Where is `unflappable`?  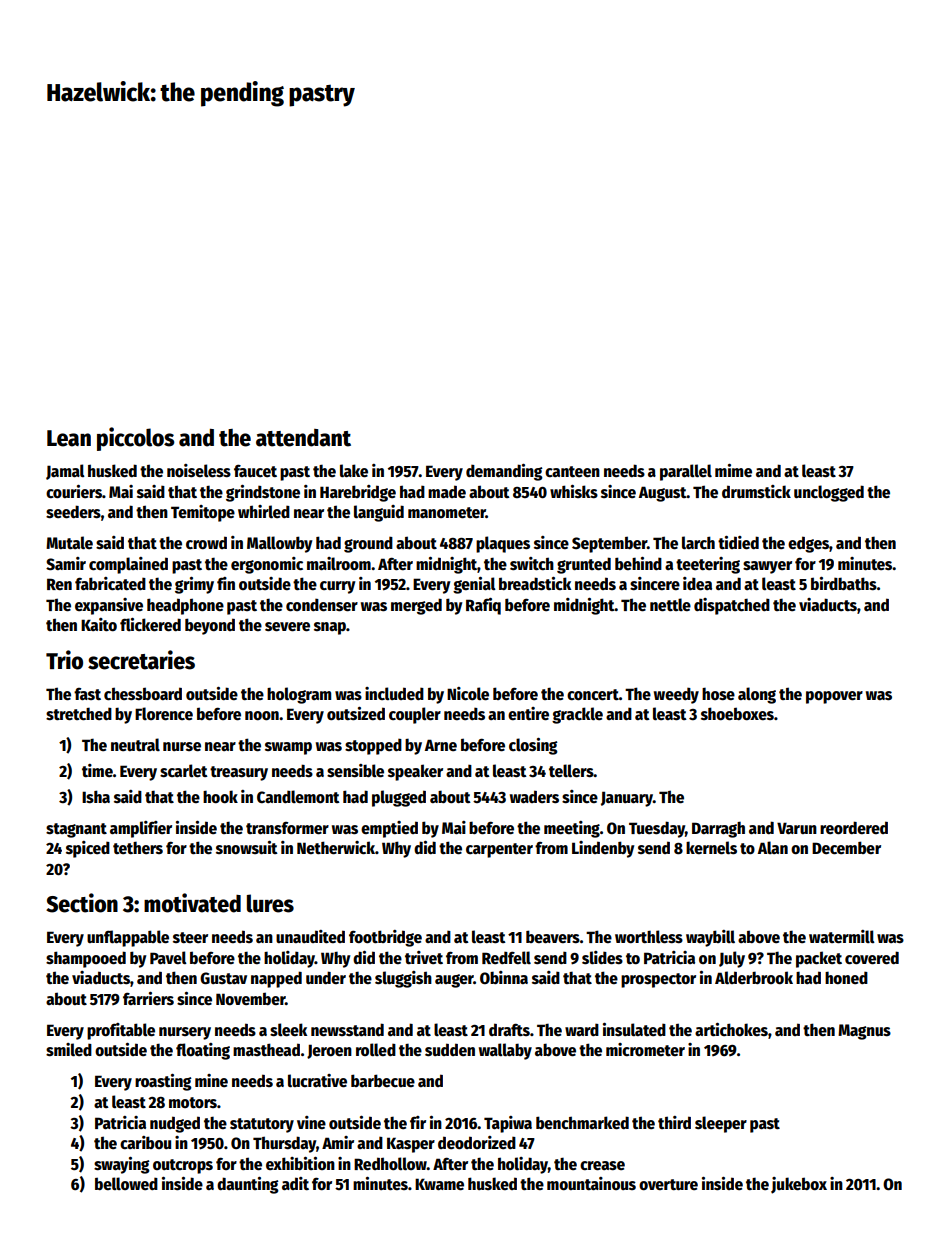
unflappable is located at coordinates (128, 938).
